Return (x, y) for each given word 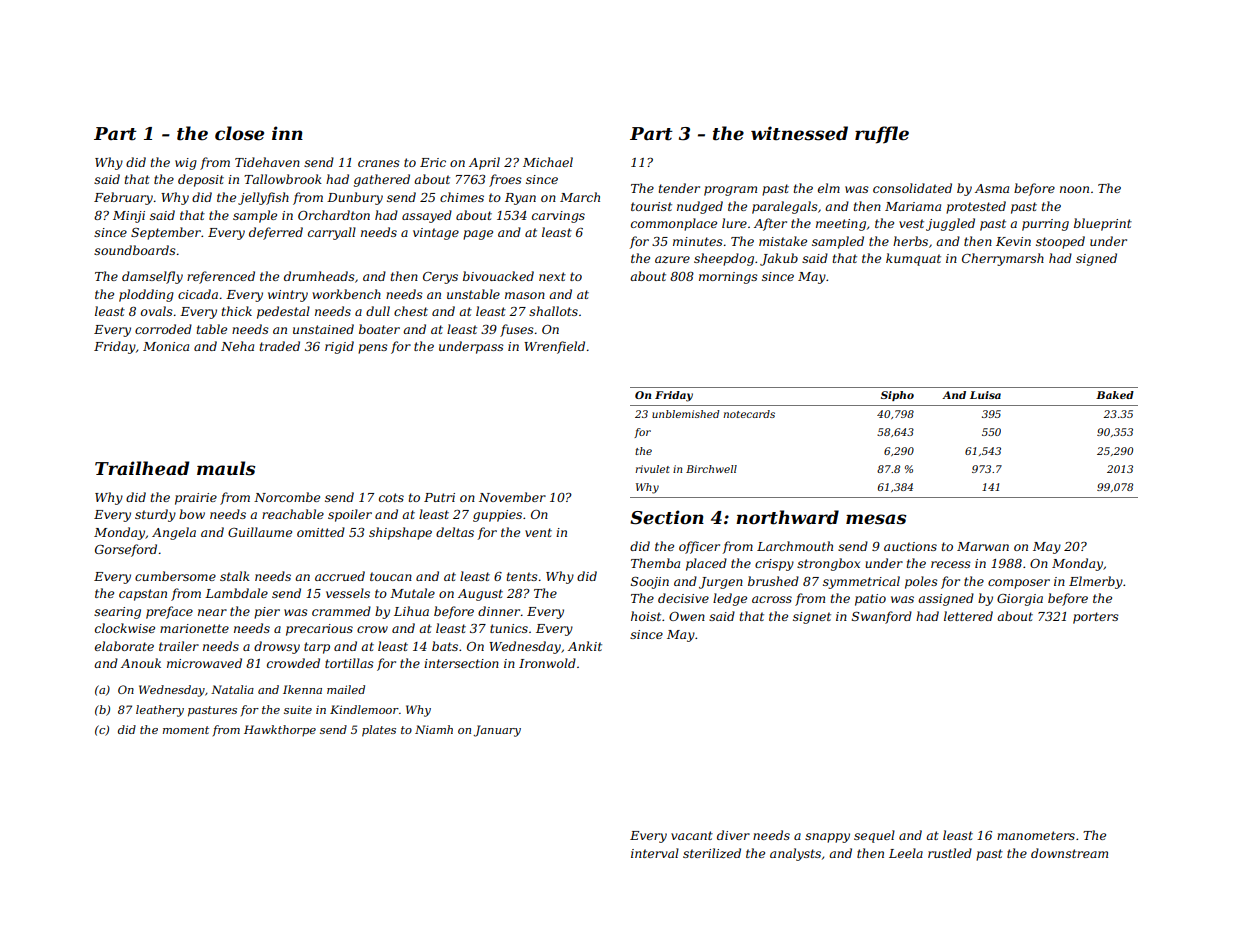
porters (1096, 618)
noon (1074, 189)
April (484, 163)
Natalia (232, 689)
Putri (439, 497)
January (497, 731)
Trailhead (142, 468)
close (239, 133)
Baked (1115, 395)
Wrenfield (554, 347)
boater (379, 329)
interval (655, 853)
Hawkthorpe (280, 730)
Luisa (985, 395)
